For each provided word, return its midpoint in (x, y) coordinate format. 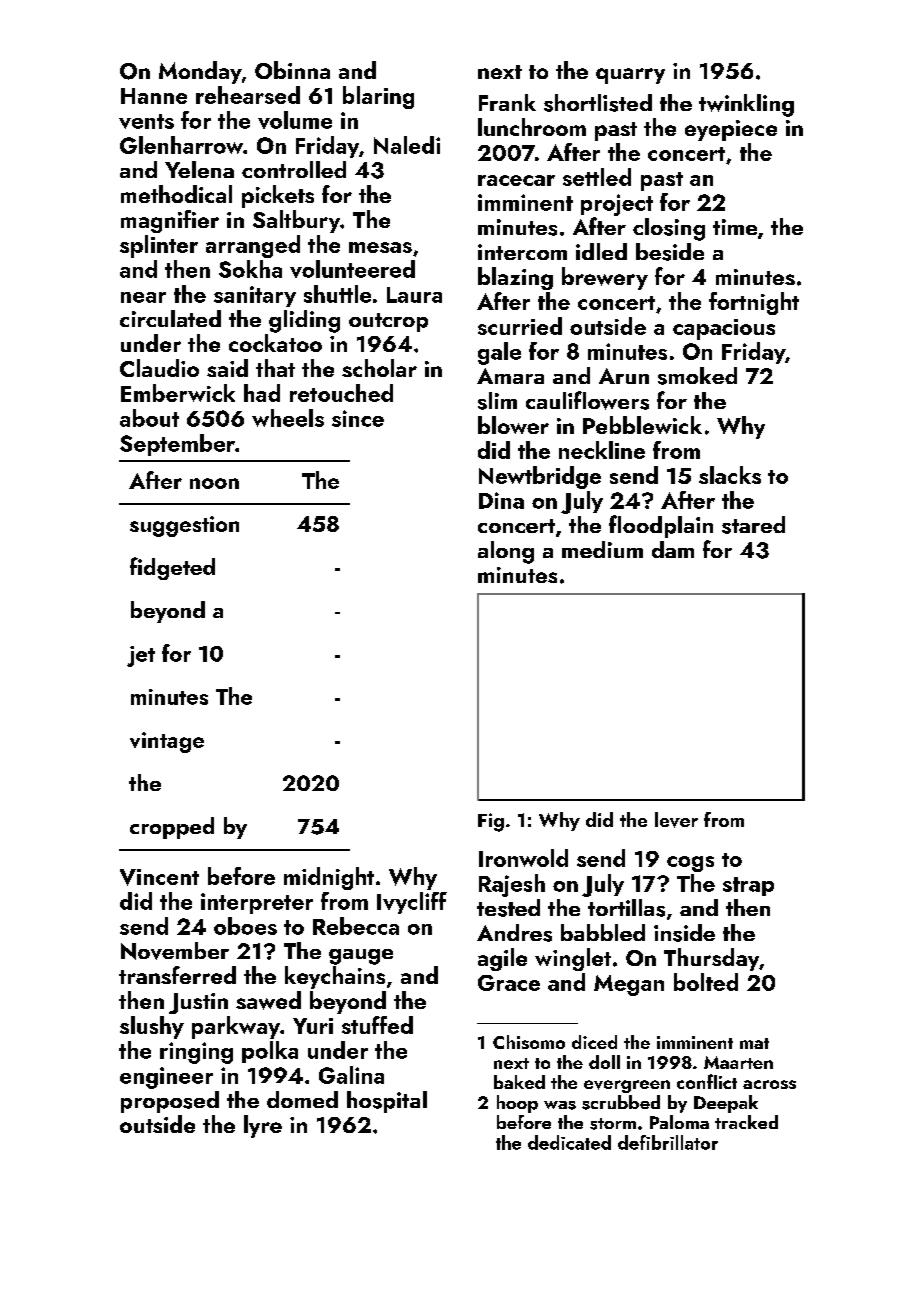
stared (753, 525)
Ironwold (523, 858)
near (143, 297)
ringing (196, 1053)
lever (676, 820)
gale (499, 353)
